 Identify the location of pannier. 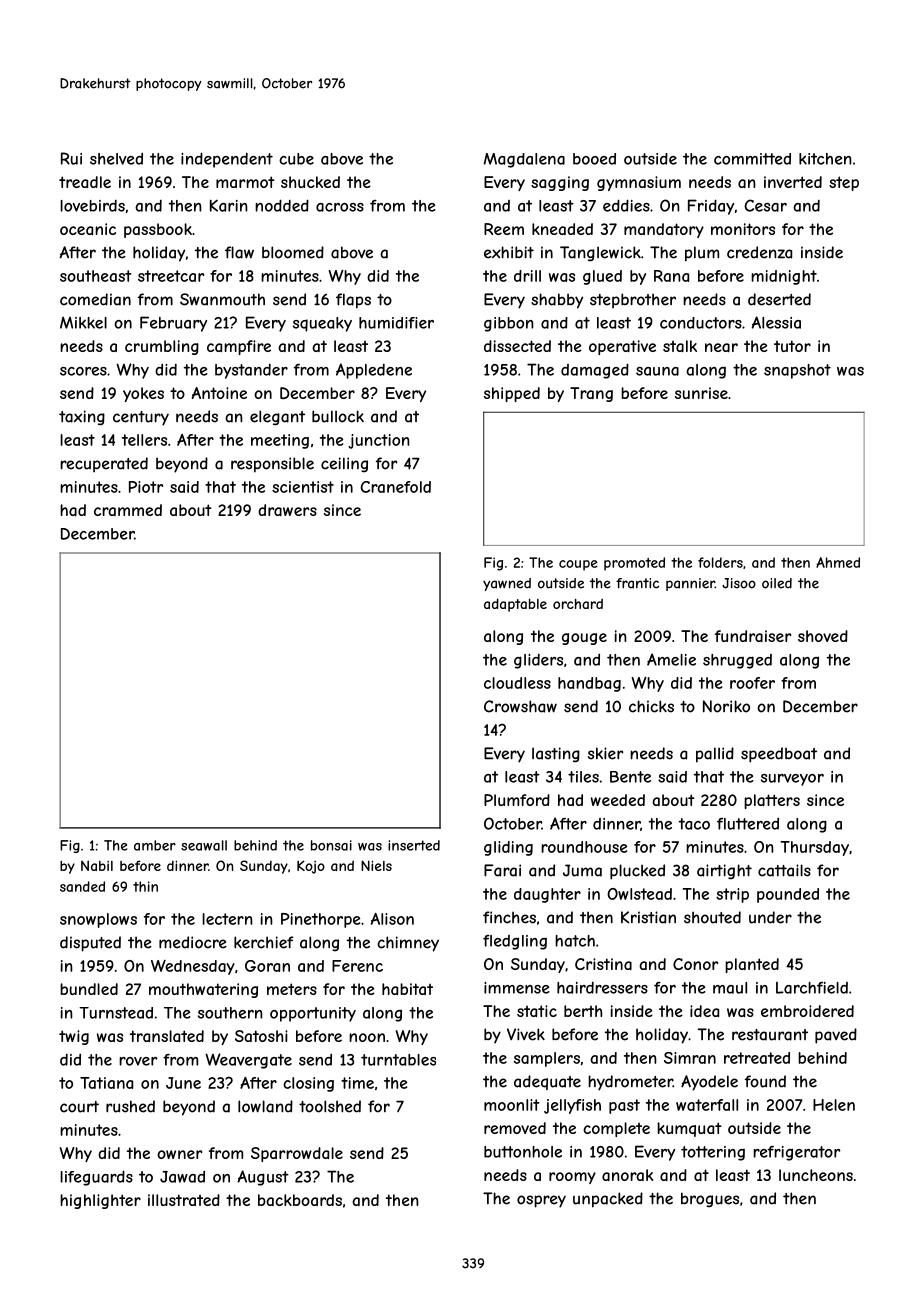
(690, 584).
